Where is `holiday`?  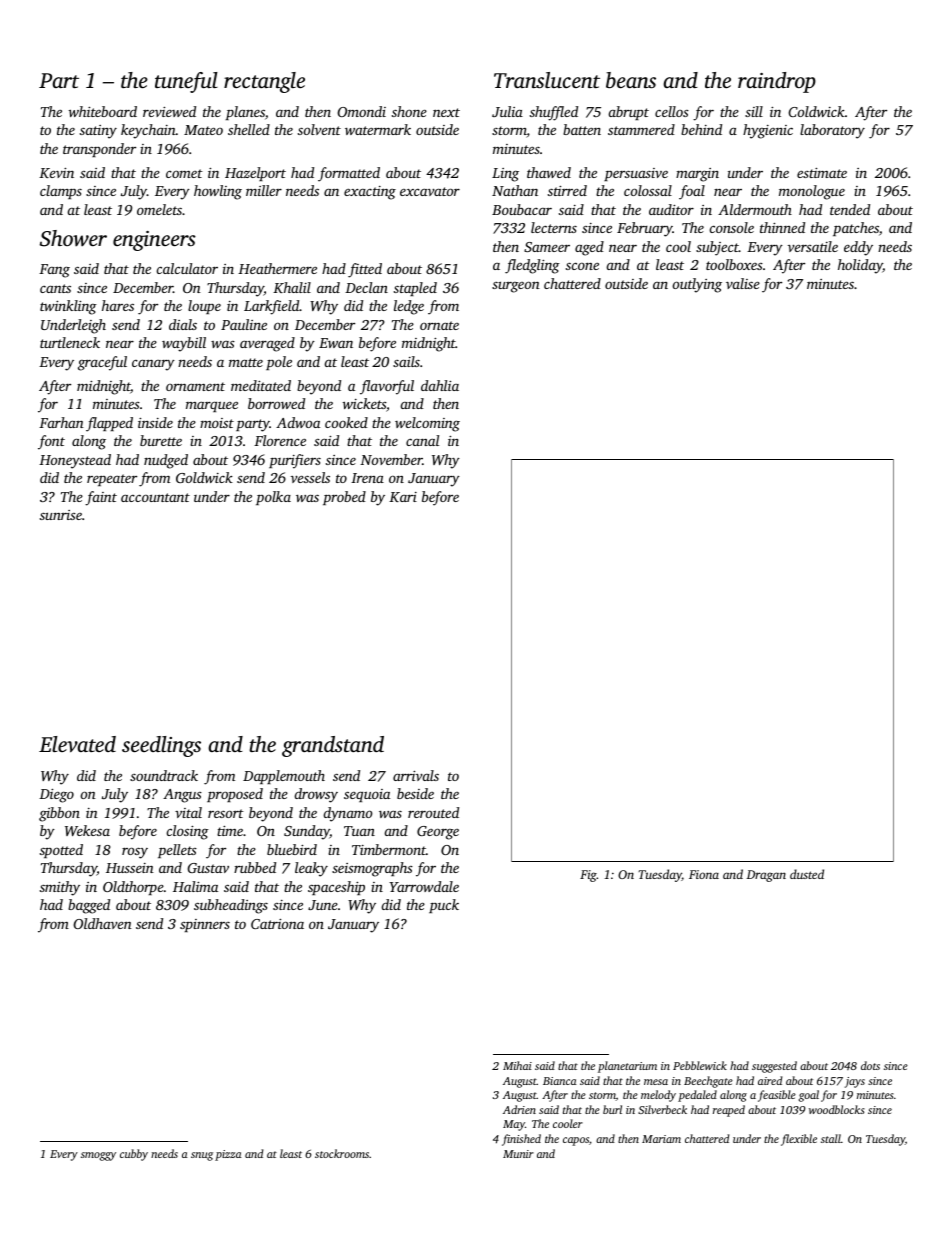
holiday is located at coordinates (860, 266).
